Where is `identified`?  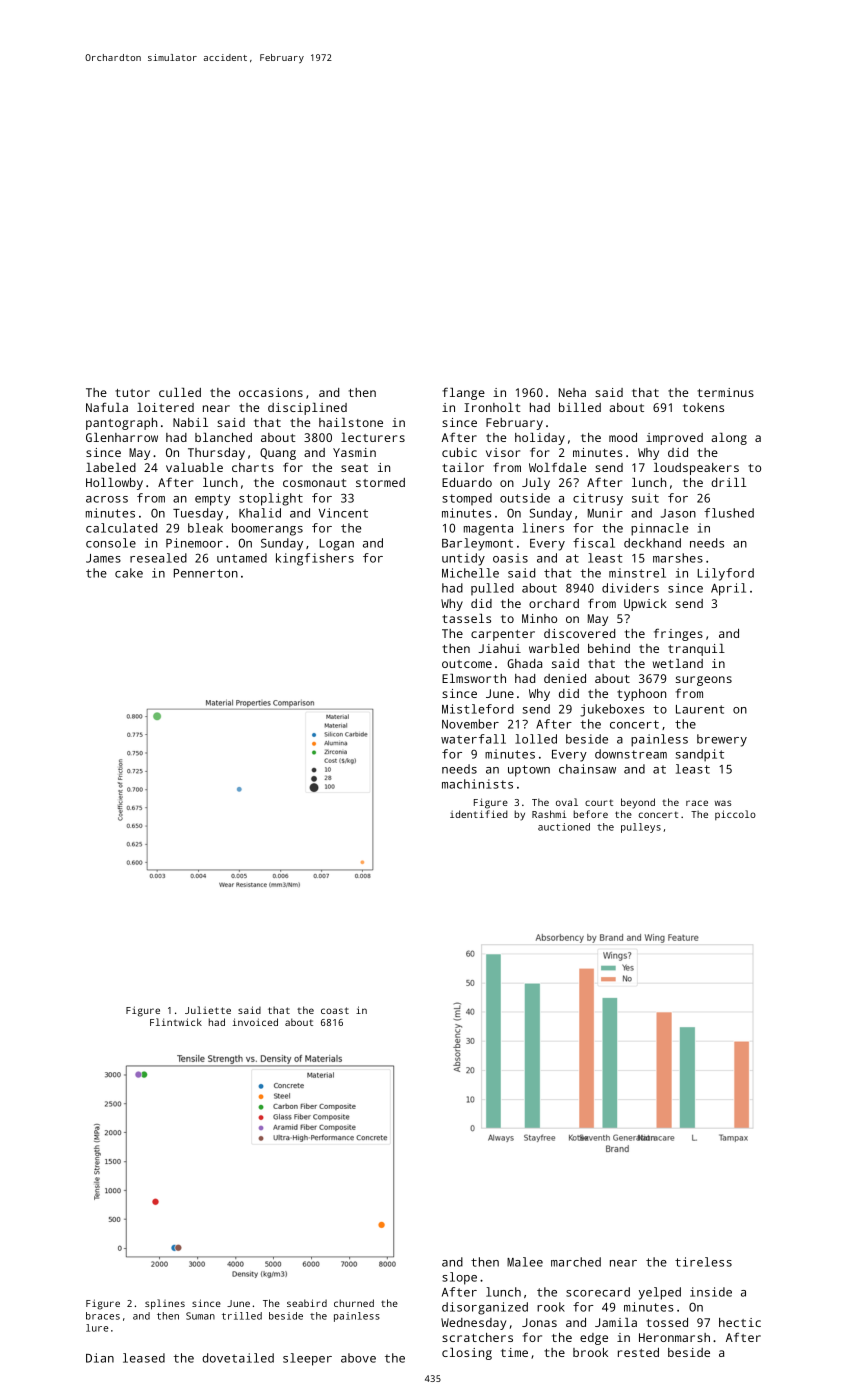
identified is located at coordinates (479, 814).
